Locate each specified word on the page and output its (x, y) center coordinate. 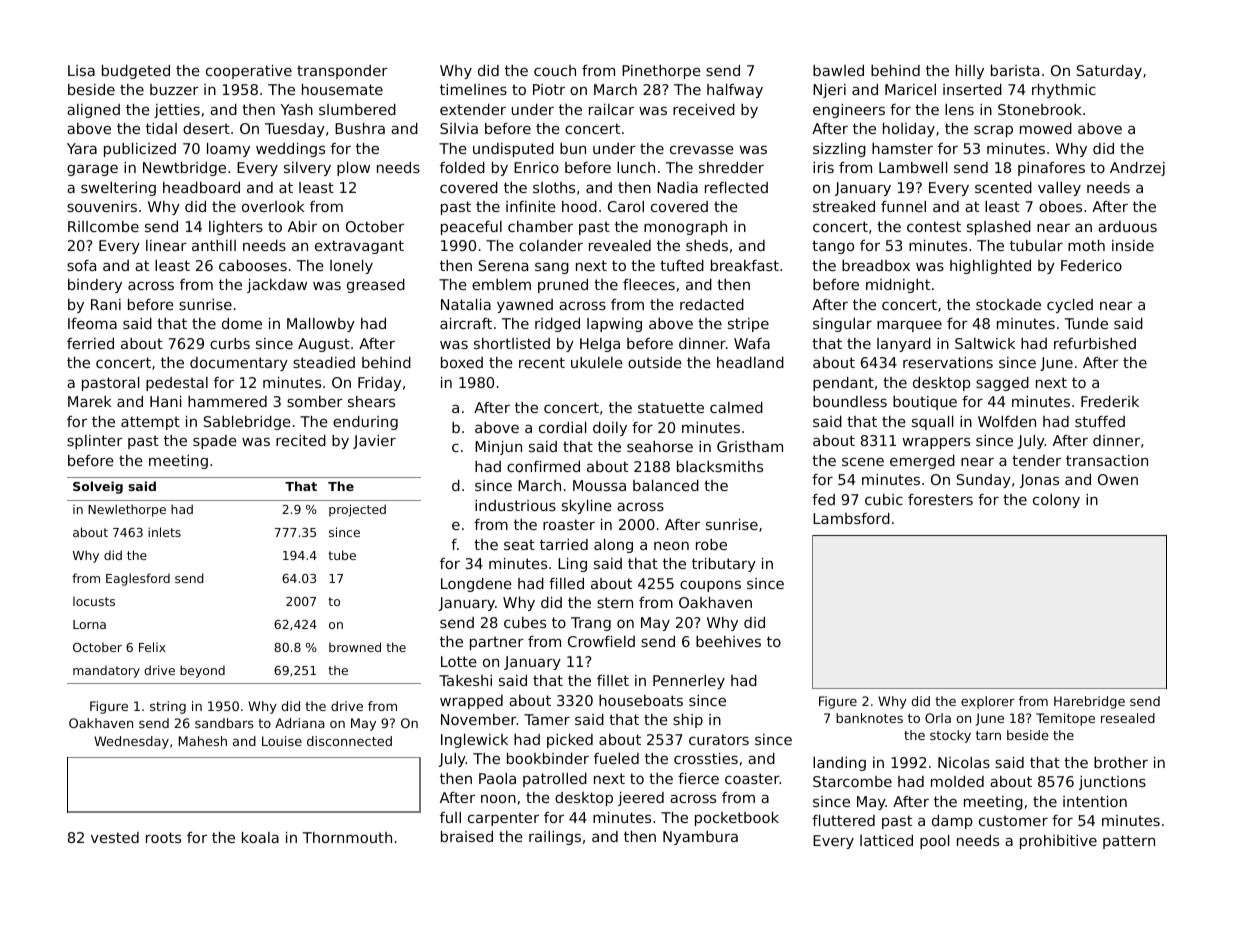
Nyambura (700, 838)
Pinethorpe (661, 72)
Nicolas (964, 762)
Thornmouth (347, 837)
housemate (342, 89)
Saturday (1109, 72)
